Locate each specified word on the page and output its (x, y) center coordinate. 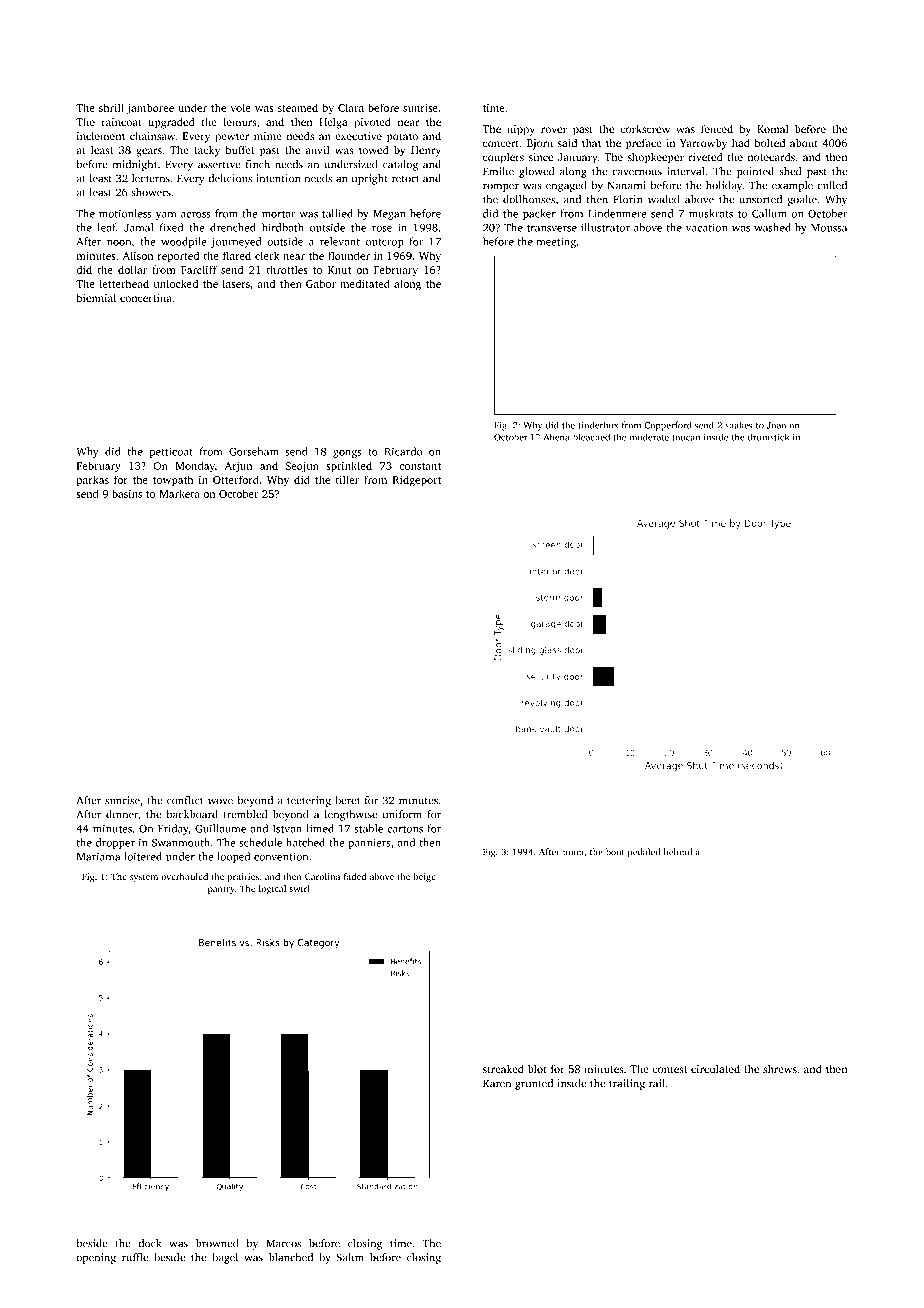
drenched (233, 227)
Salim (350, 1257)
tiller (347, 479)
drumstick (768, 437)
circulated (715, 1069)
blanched (291, 1257)
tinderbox (598, 425)
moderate (649, 437)
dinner (122, 814)
